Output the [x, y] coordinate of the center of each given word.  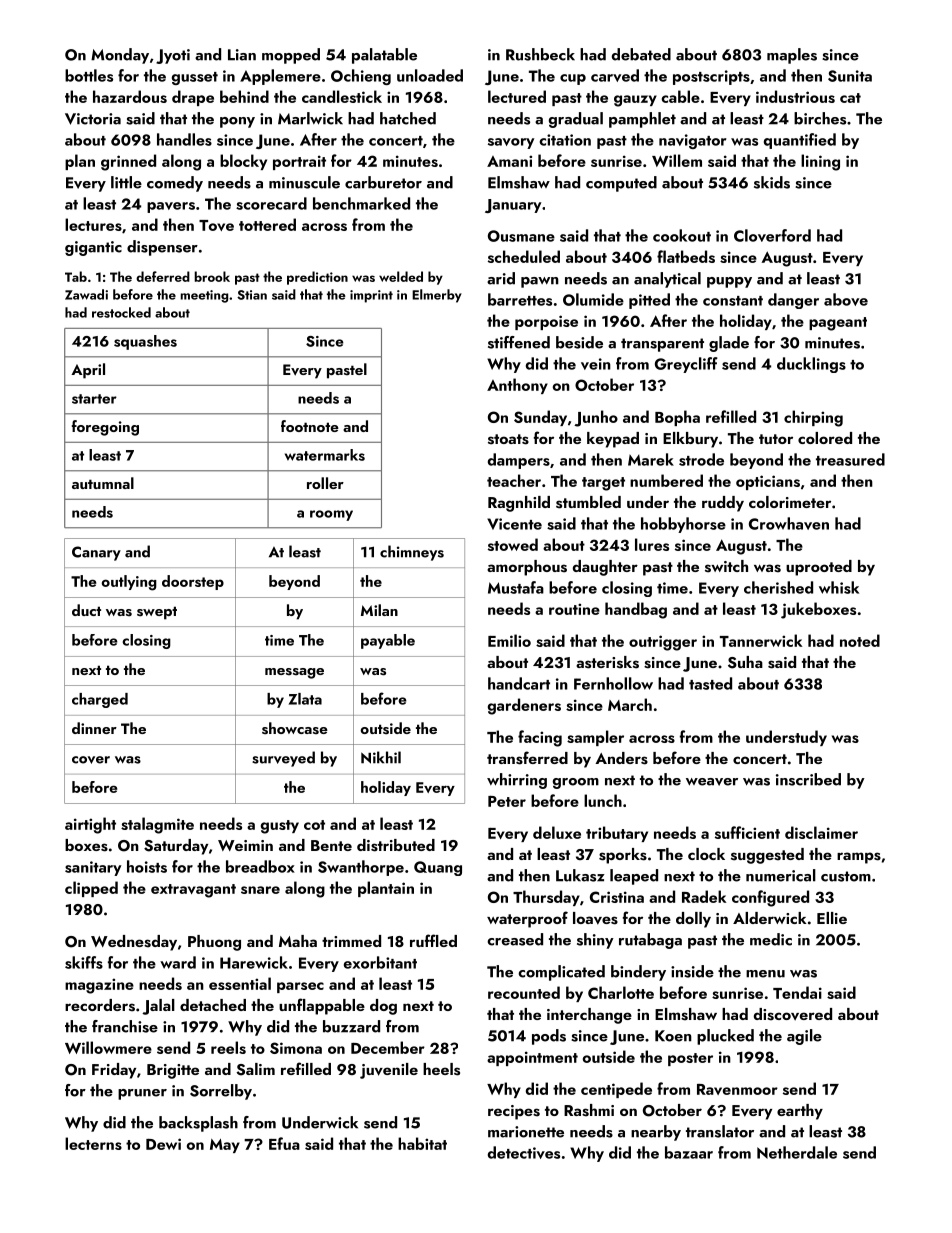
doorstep [193, 582]
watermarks [325, 455]
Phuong [214, 943]
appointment [532, 1058]
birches [820, 118]
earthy [800, 1112]
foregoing [105, 428]
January [513, 206]
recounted [524, 992]
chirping [813, 418]
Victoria [93, 119]
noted [860, 640]
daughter [605, 568]
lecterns [93, 1143]
